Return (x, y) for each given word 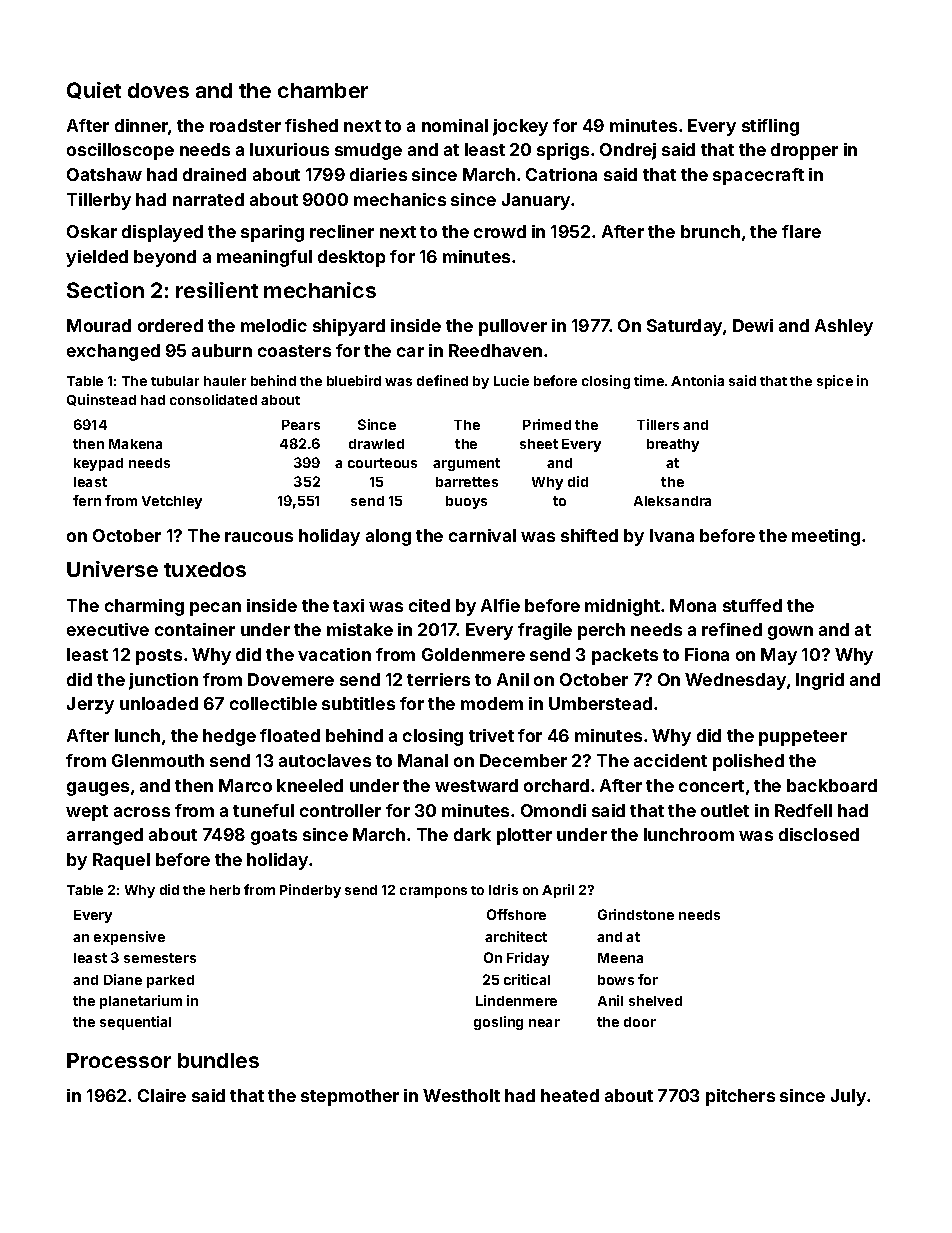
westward (476, 785)
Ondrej (628, 151)
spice (835, 382)
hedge (229, 737)
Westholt (461, 1095)
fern (87, 500)
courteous (382, 463)
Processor (119, 1060)
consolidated (213, 399)
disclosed (819, 834)
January (537, 201)
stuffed (752, 605)
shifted (589, 535)
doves (158, 90)
